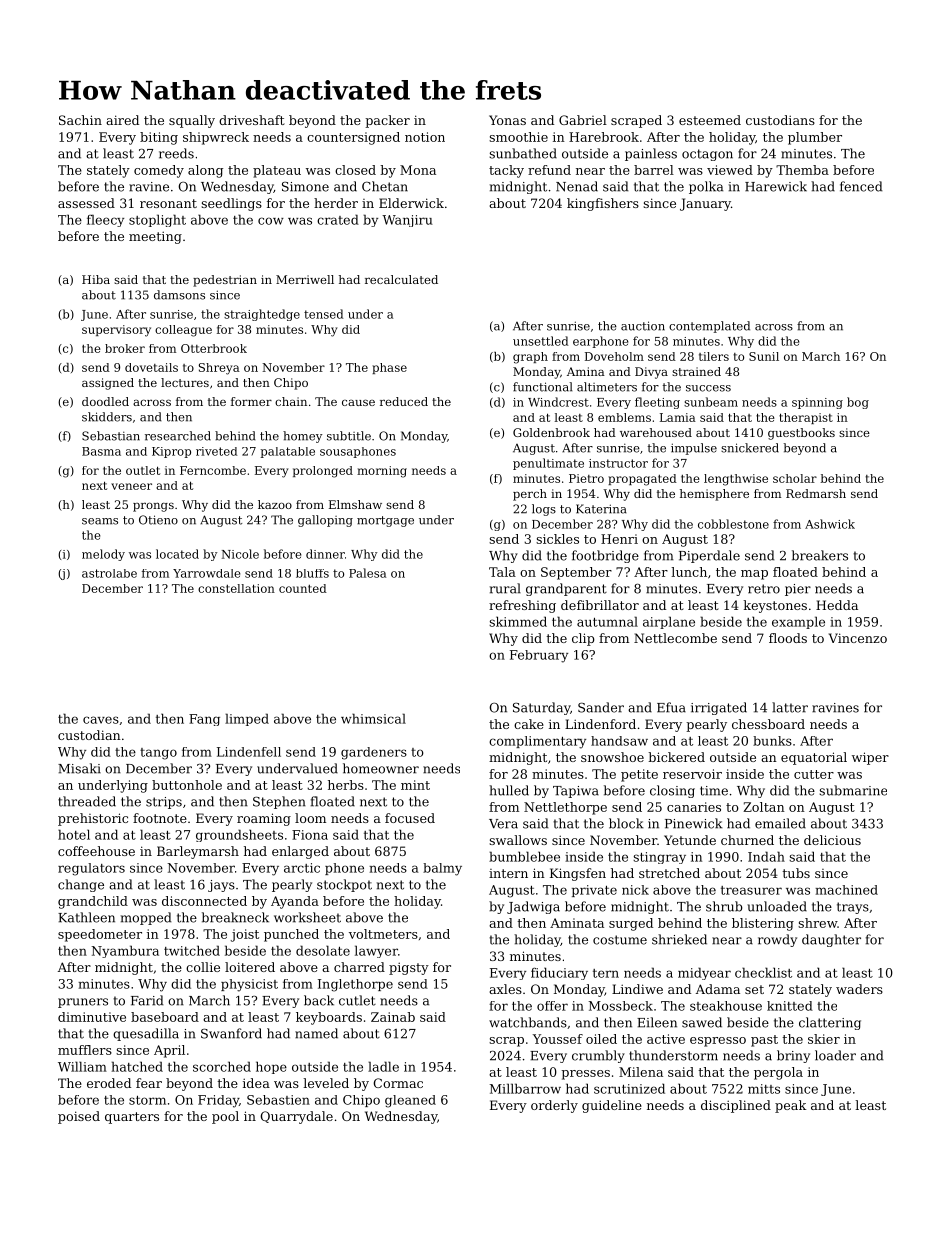 This image has width=952, height=1233. I want to click on Lindenford, so click(600, 724).
